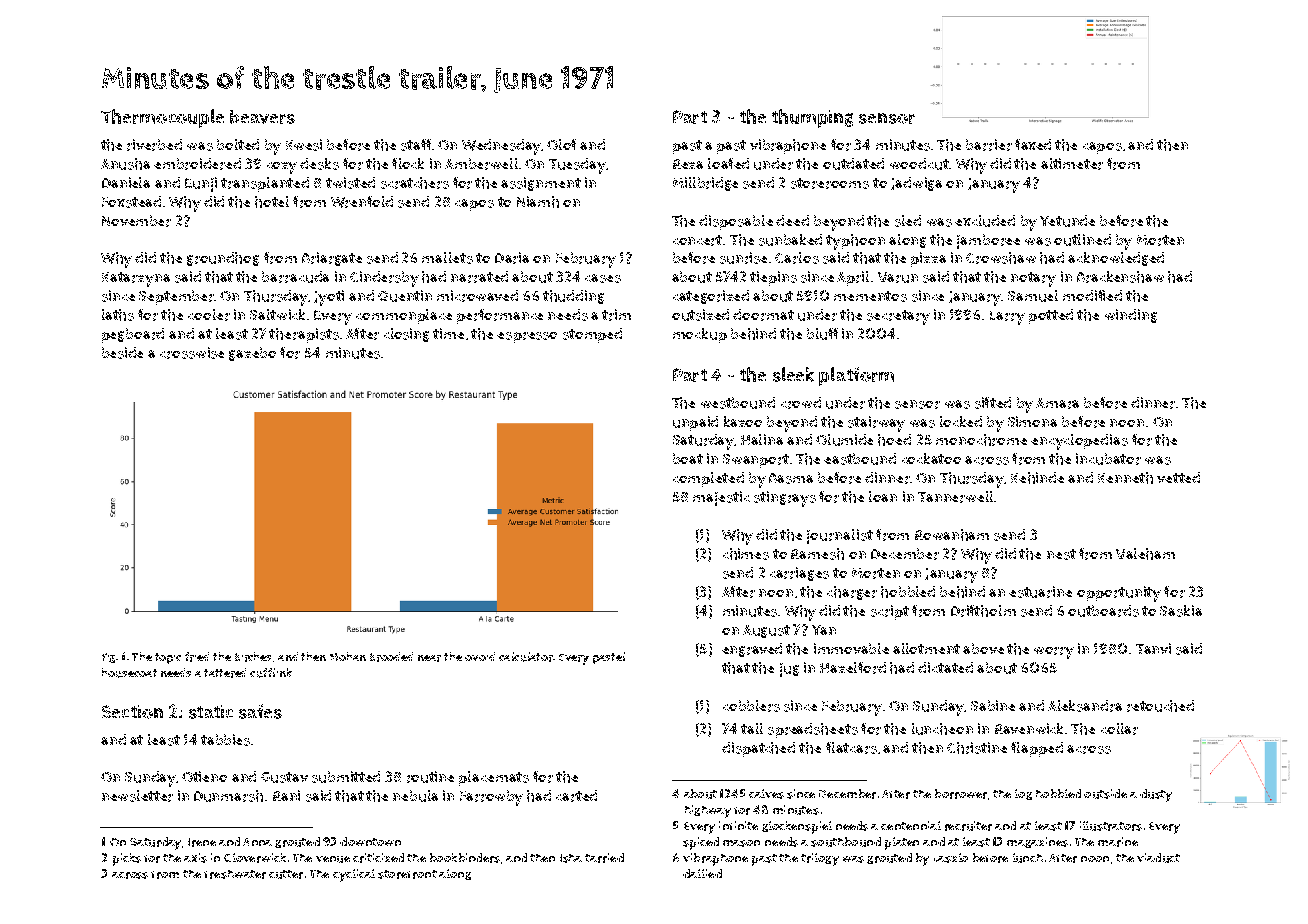 This screenshot has width=1308, height=924. What do you see at coordinates (235, 874) in the screenshot?
I see `freshwater` at bounding box center [235, 874].
